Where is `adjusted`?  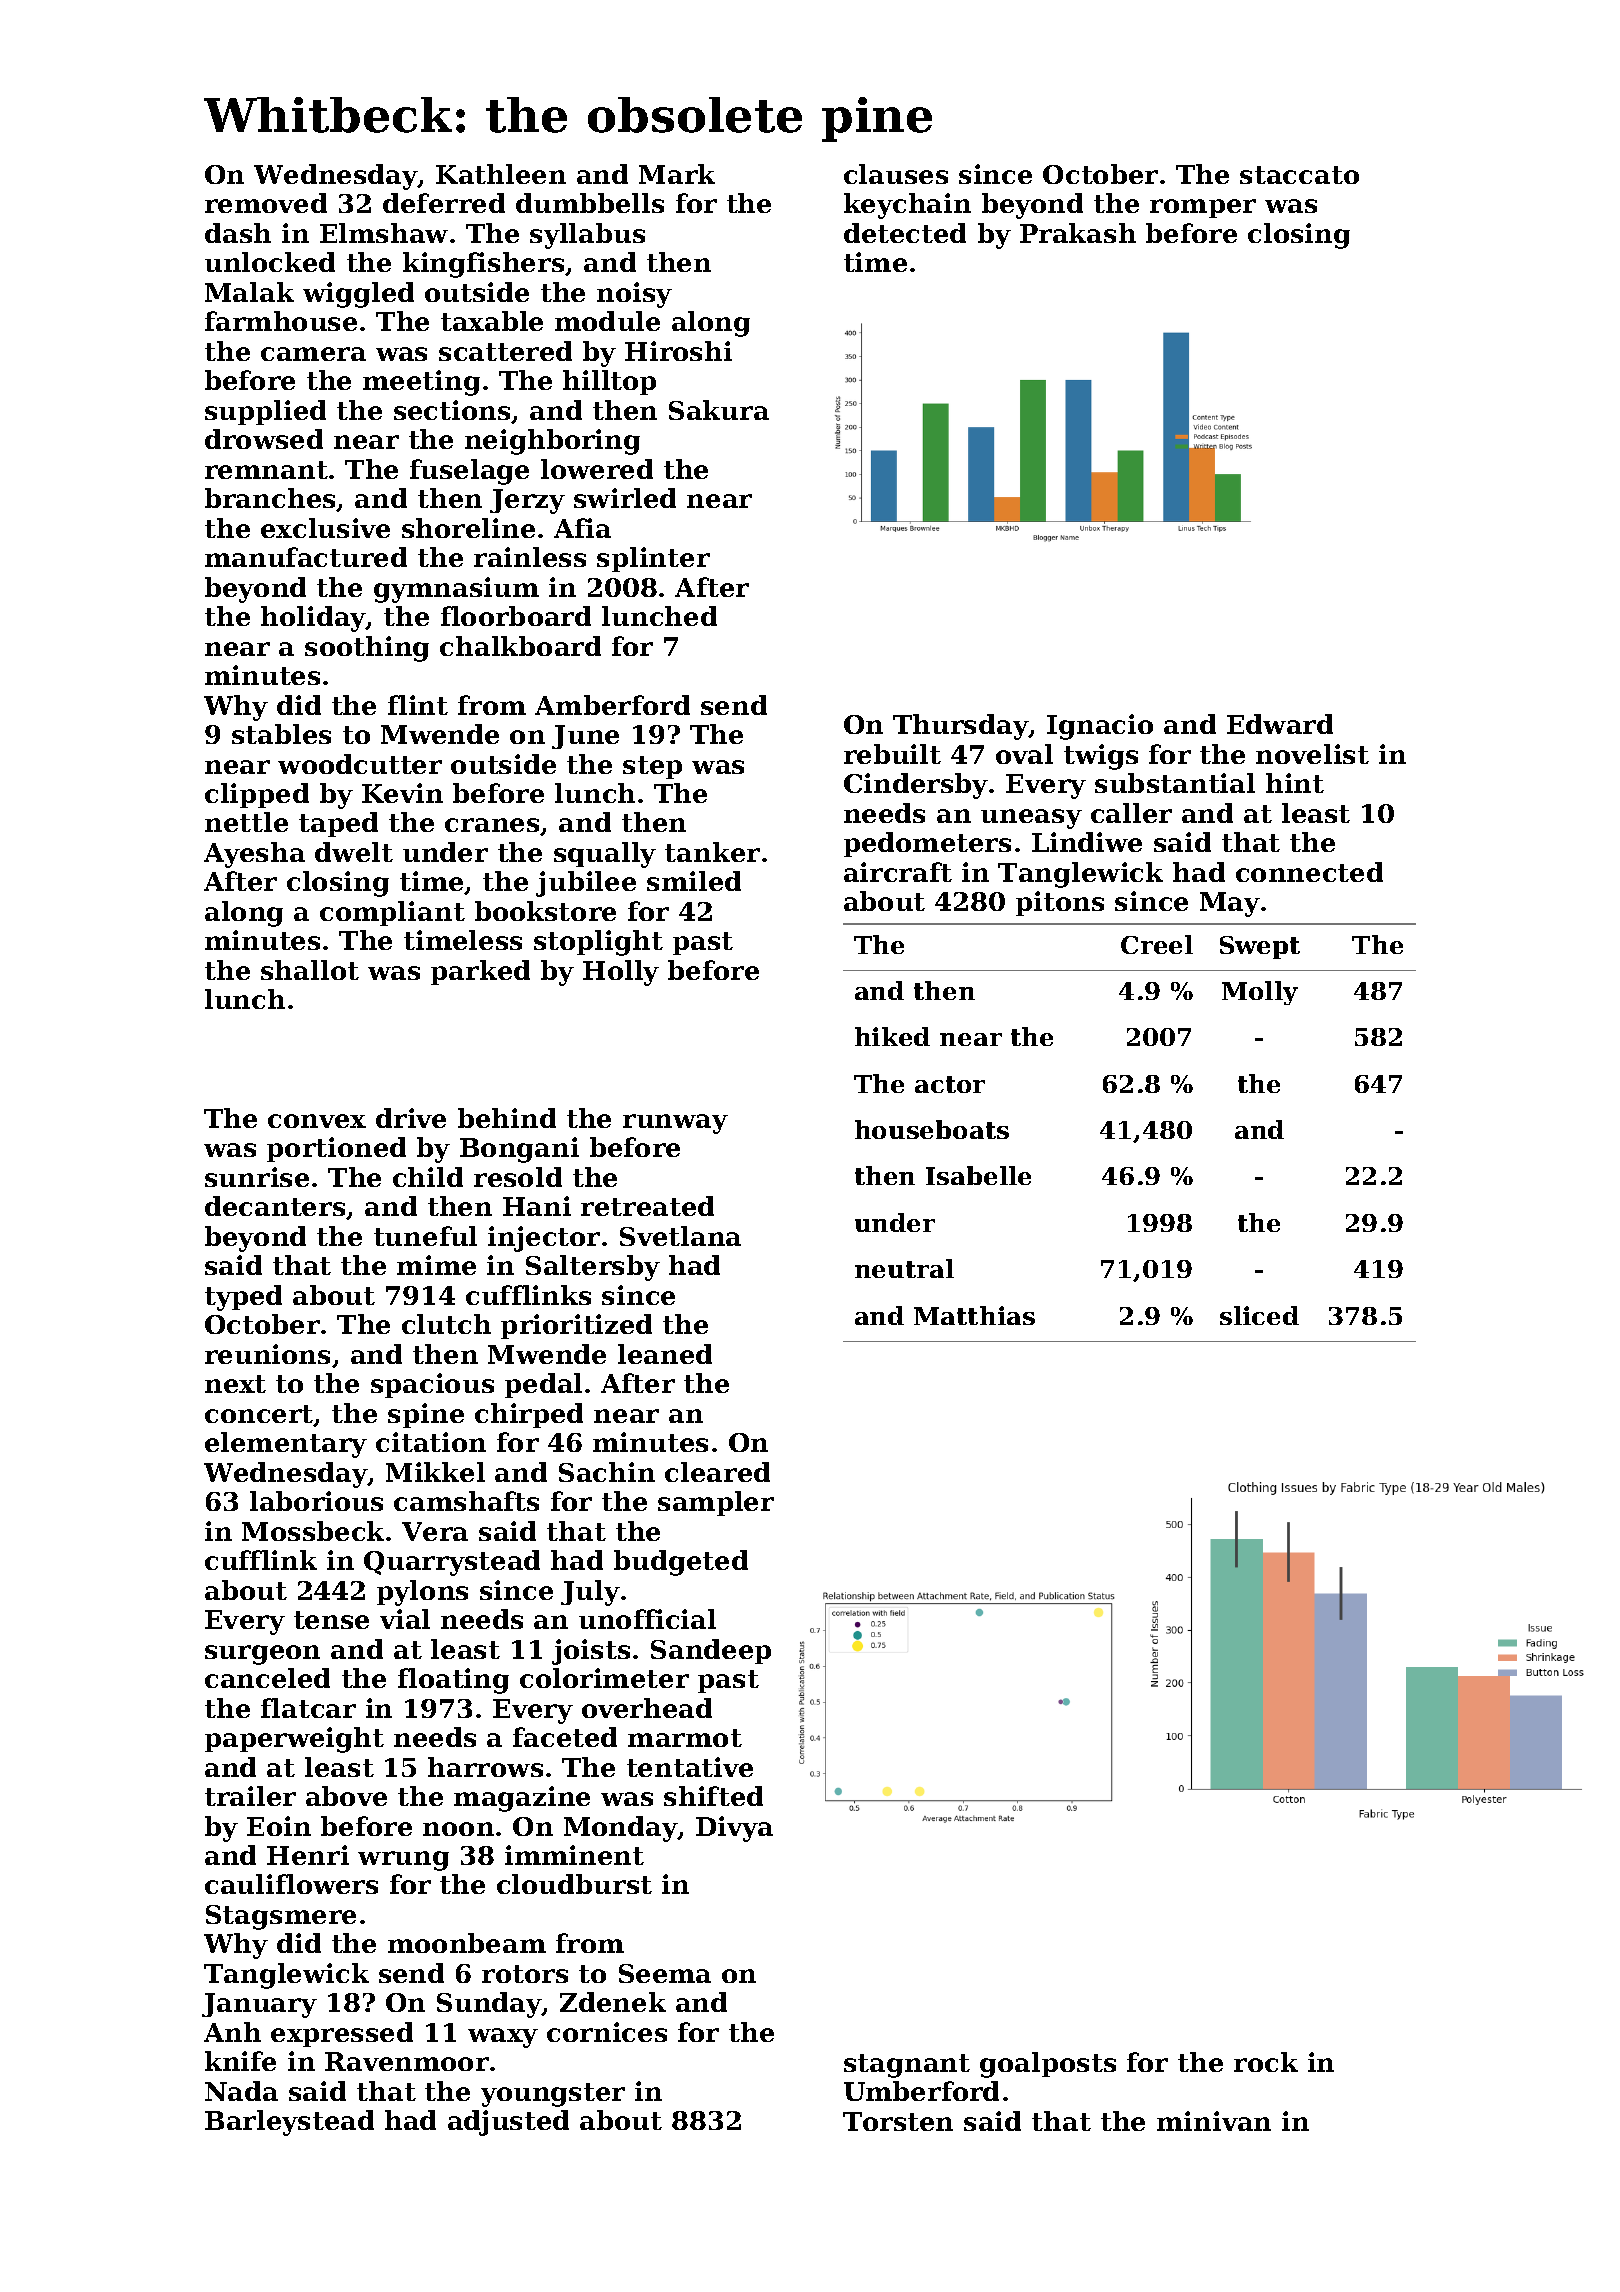 adjusted is located at coordinates (508, 2123).
